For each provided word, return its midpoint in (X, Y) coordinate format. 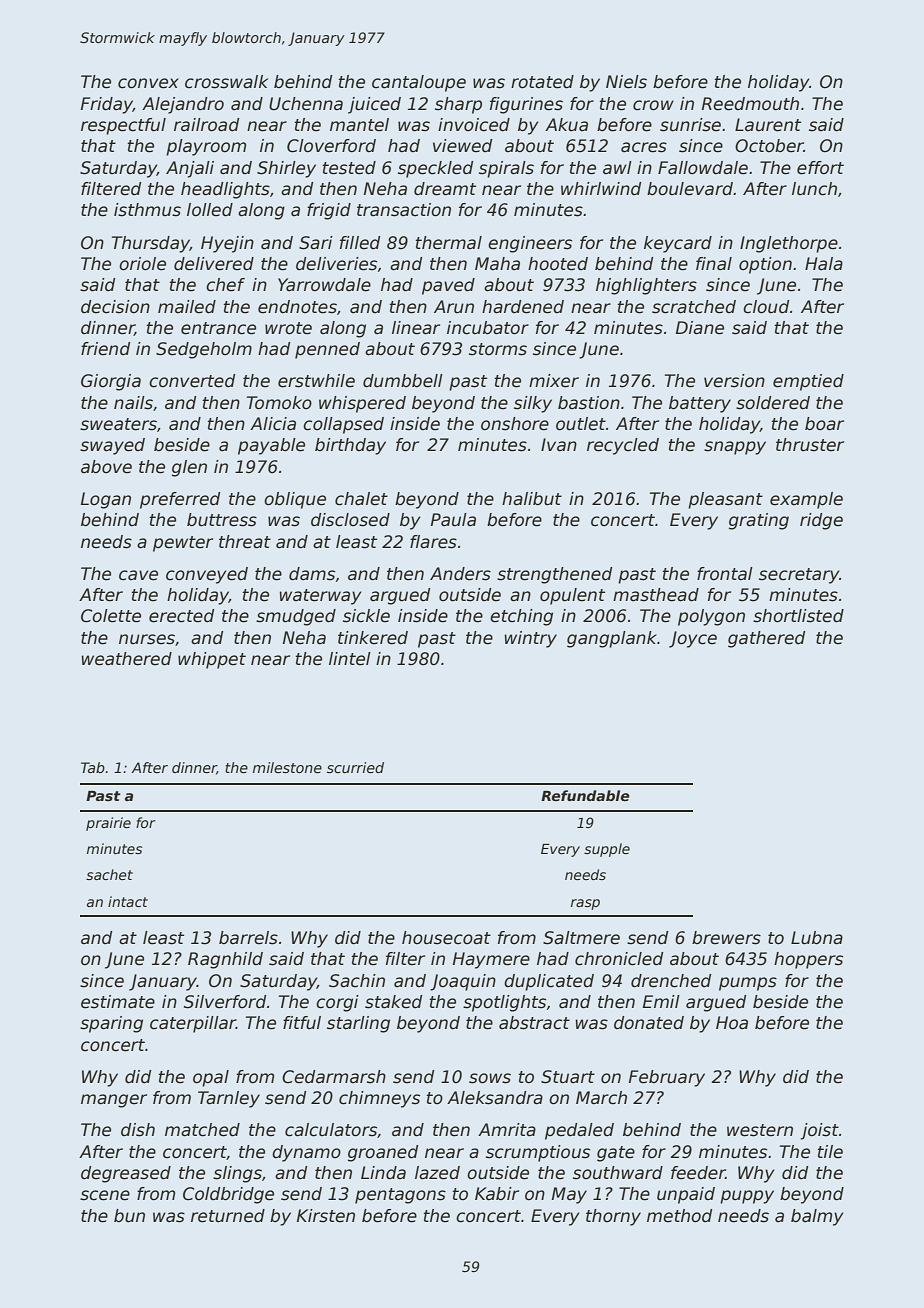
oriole (142, 264)
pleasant (725, 500)
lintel (350, 659)
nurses (147, 639)
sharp (458, 105)
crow (653, 105)
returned (228, 1216)
